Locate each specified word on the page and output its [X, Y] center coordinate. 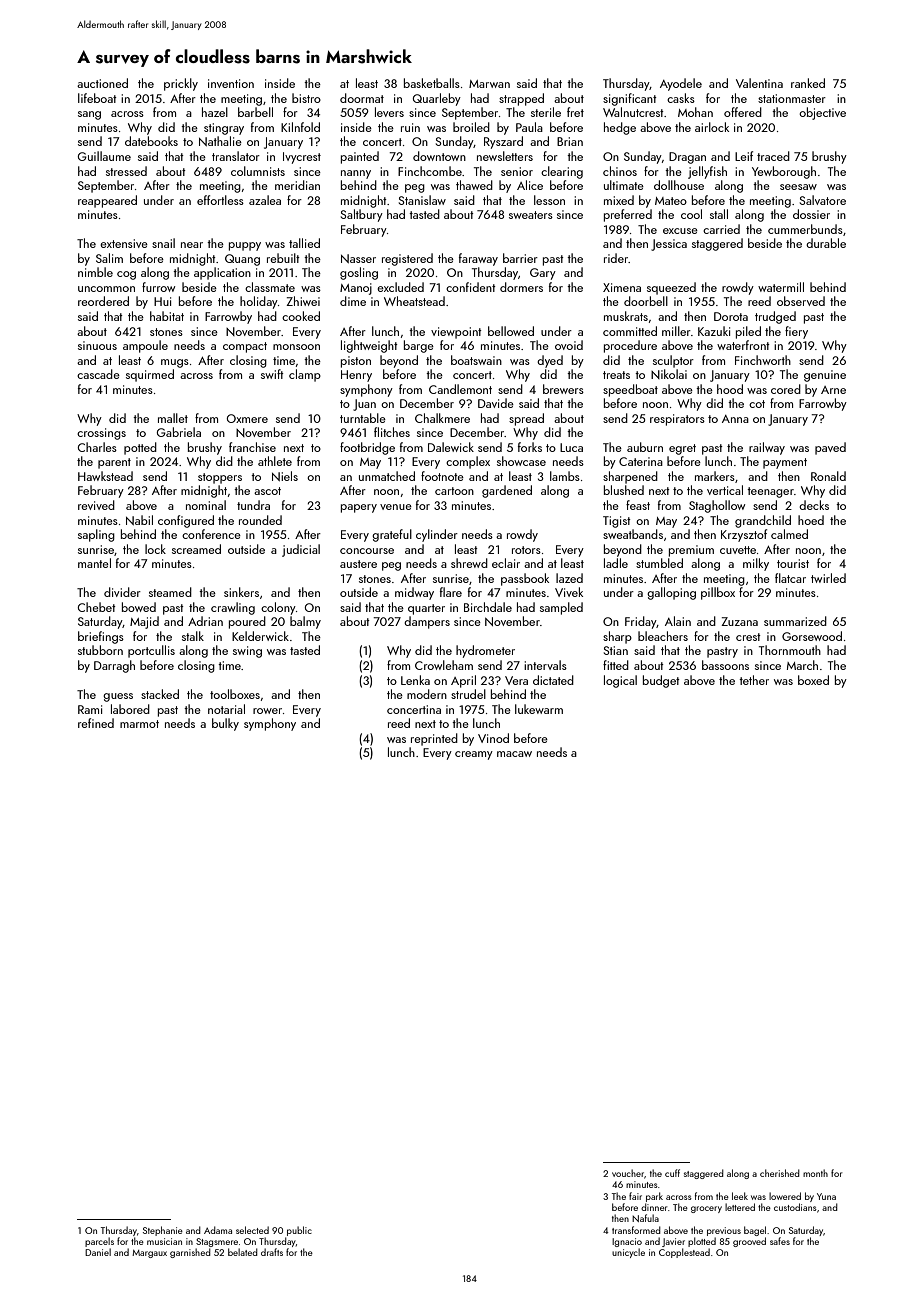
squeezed [671, 288]
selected [252, 1230]
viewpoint [456, 333]
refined [96, 723]
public [299, 1231]
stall [719, 214]
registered [407, 259]
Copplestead [684, 1253]
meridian [297, 185]
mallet [173, 418]
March [802, 665]
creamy [474, 755]
